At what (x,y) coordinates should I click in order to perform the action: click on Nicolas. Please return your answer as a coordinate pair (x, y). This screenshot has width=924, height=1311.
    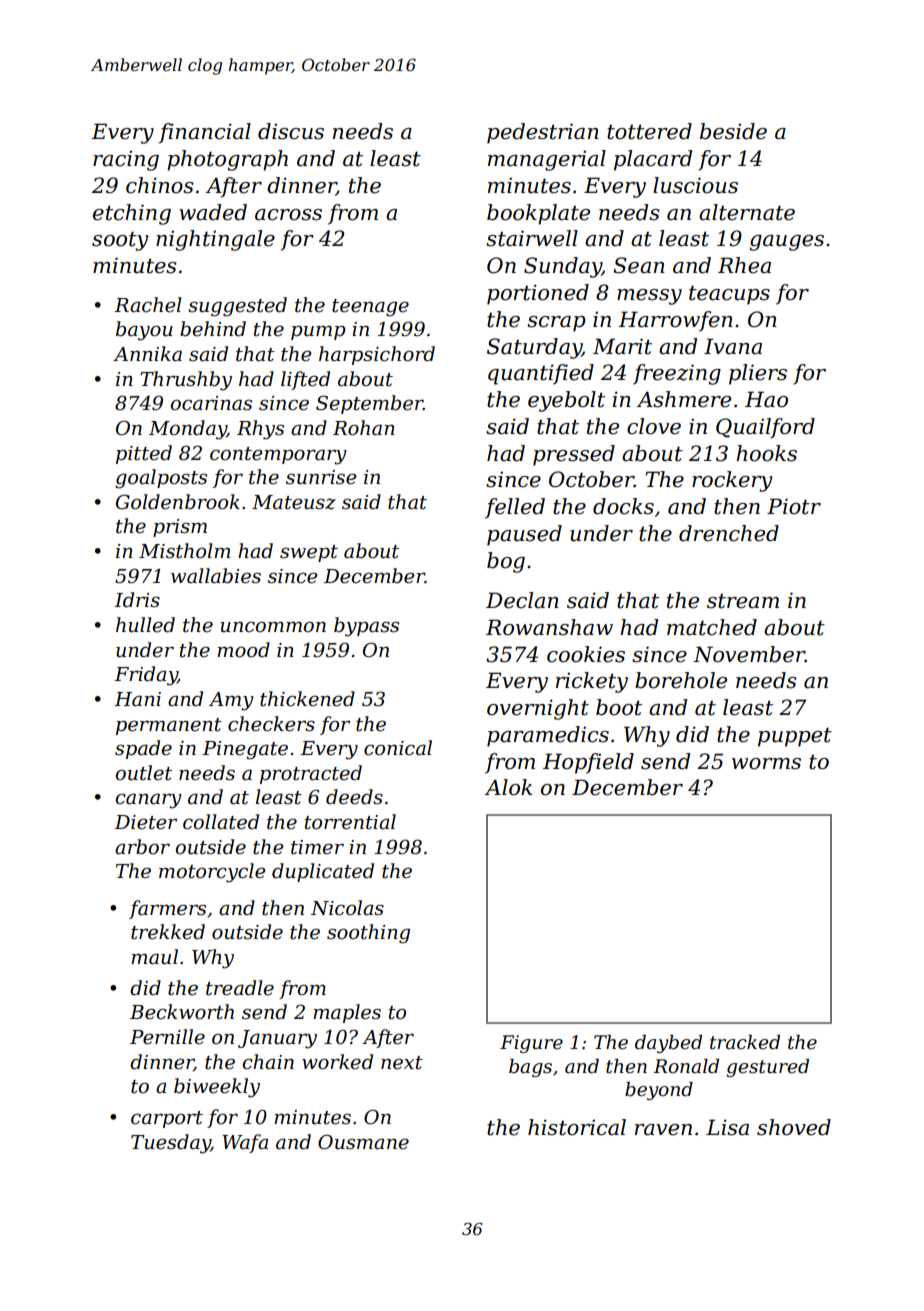
    Looking at the image, I should click on (347, 908).
